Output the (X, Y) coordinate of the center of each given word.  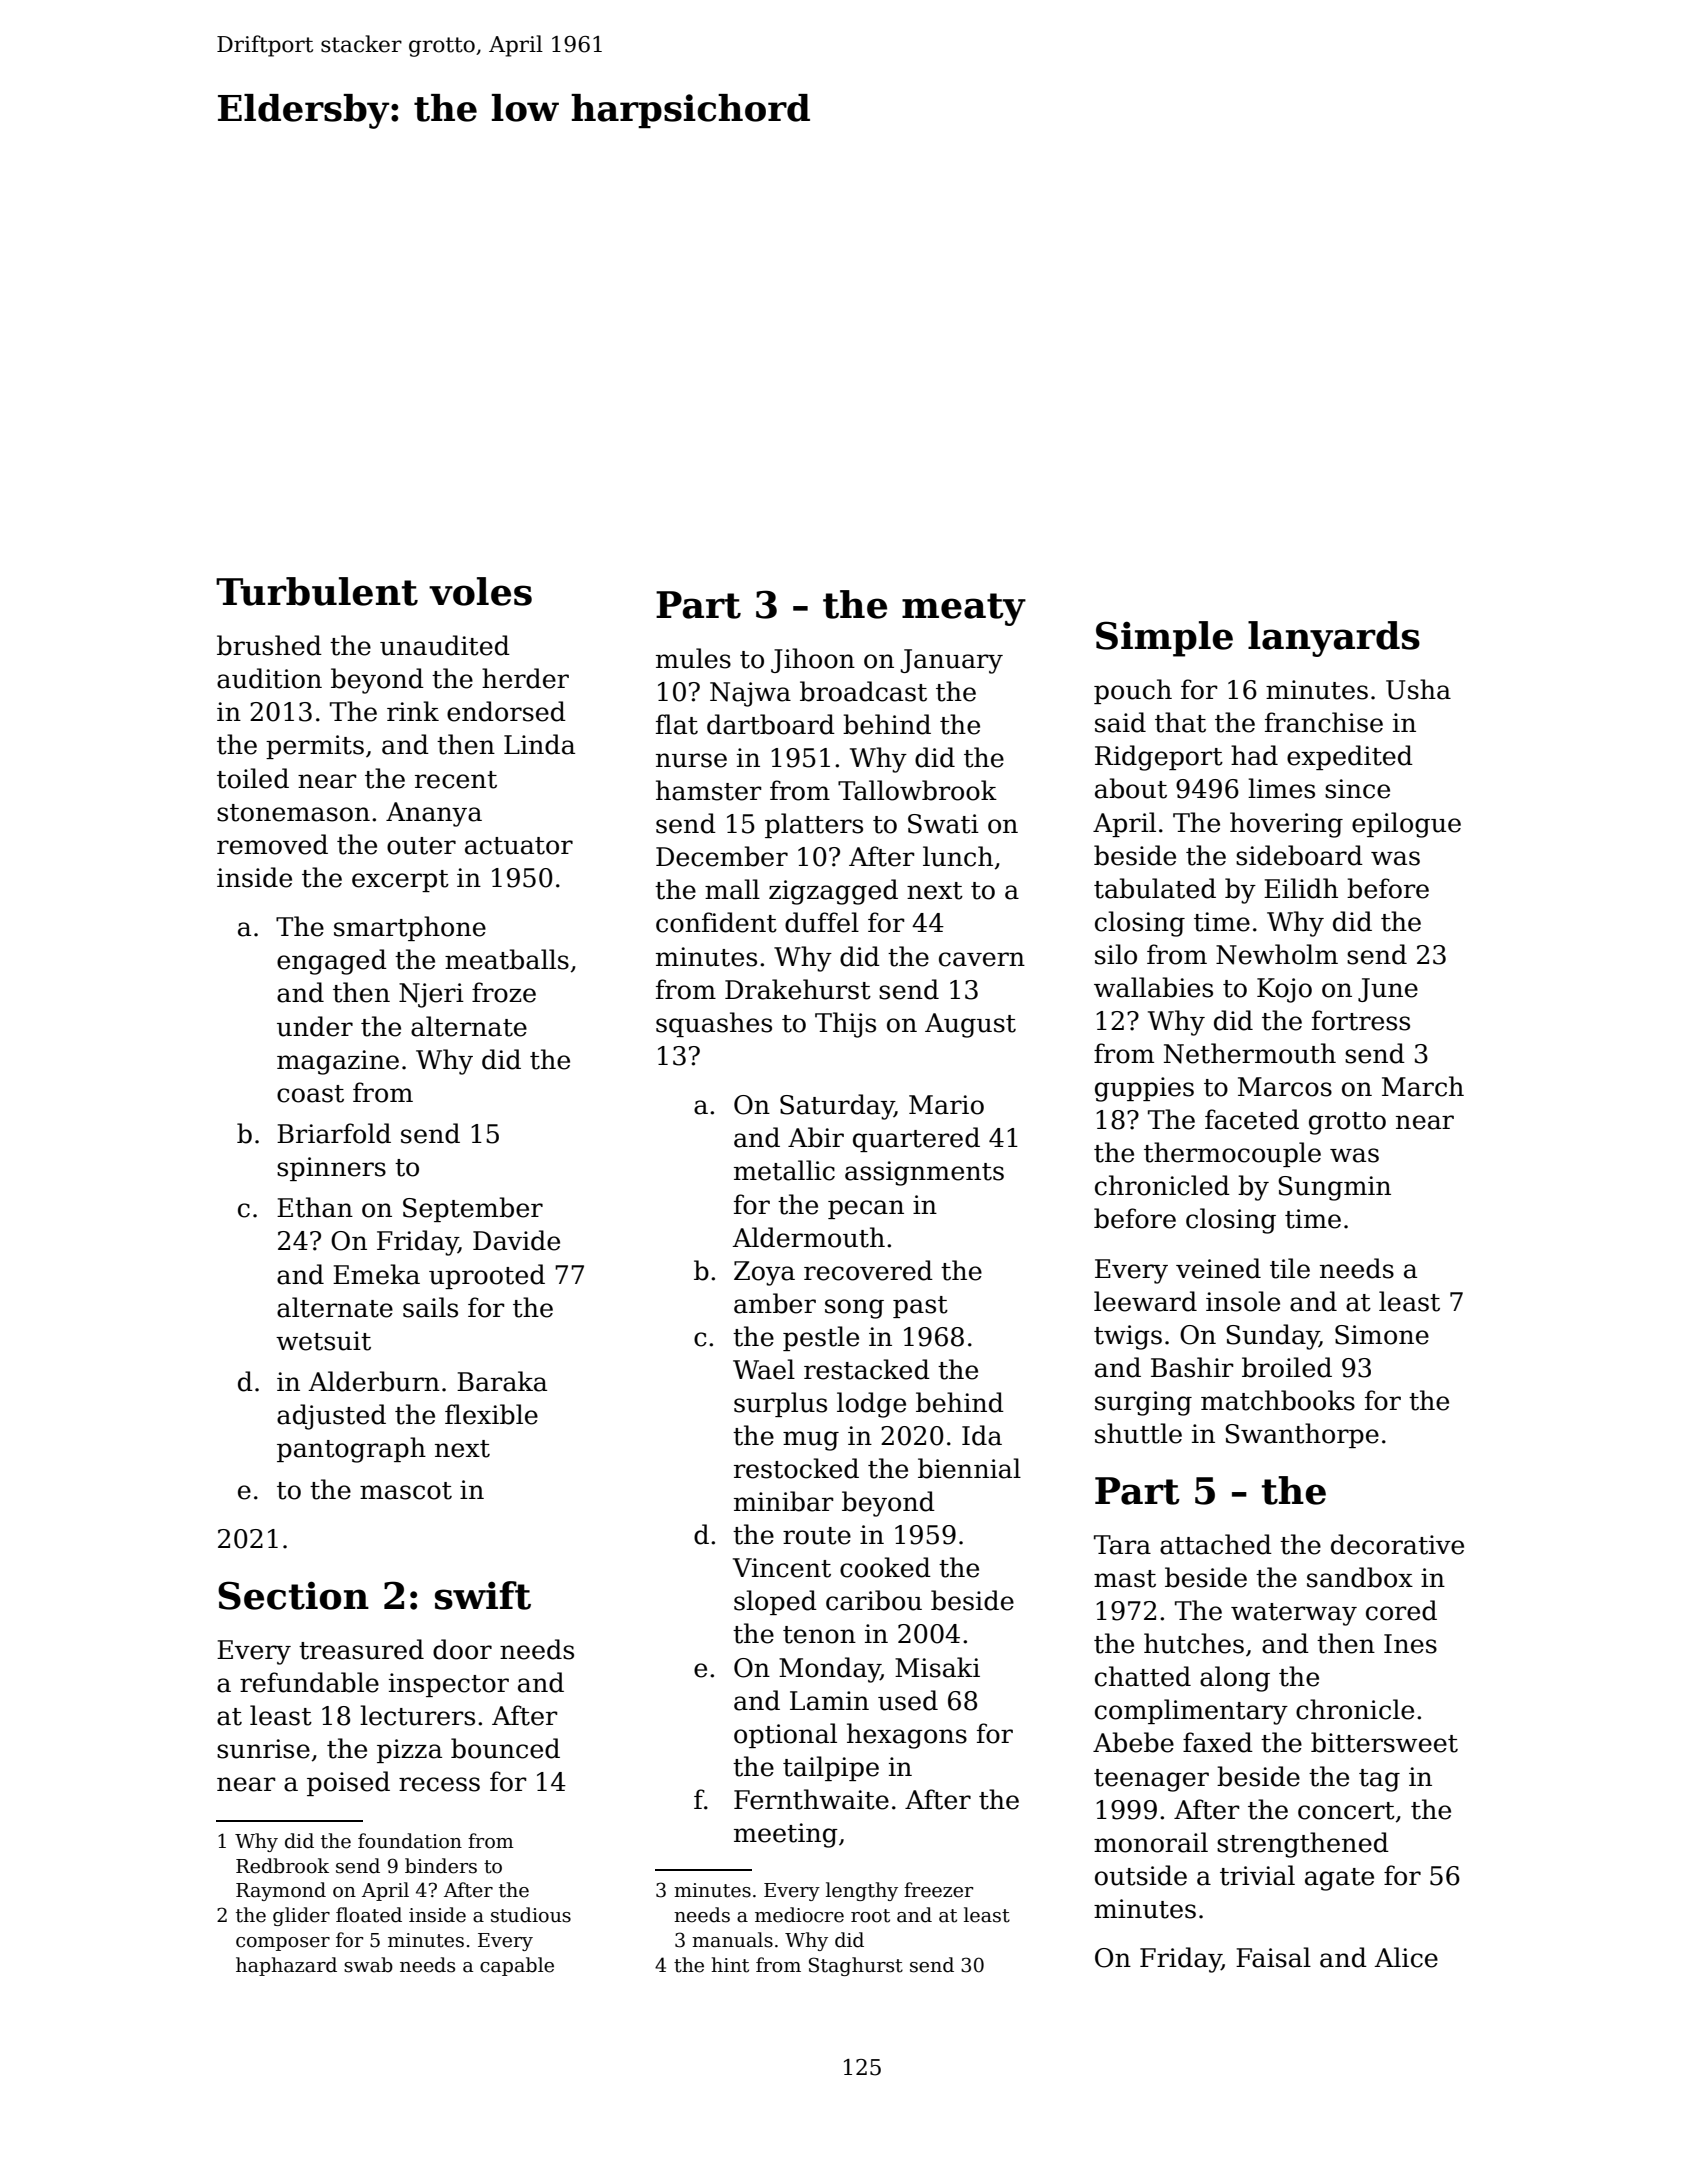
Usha (1418, 689)
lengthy (862, 1891)
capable (517, 1966)
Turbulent (317, 591)
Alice (1406, 1957)
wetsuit (323, 1341)
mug (811, 1441)
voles (480, 591)
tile (1290, 1268)
